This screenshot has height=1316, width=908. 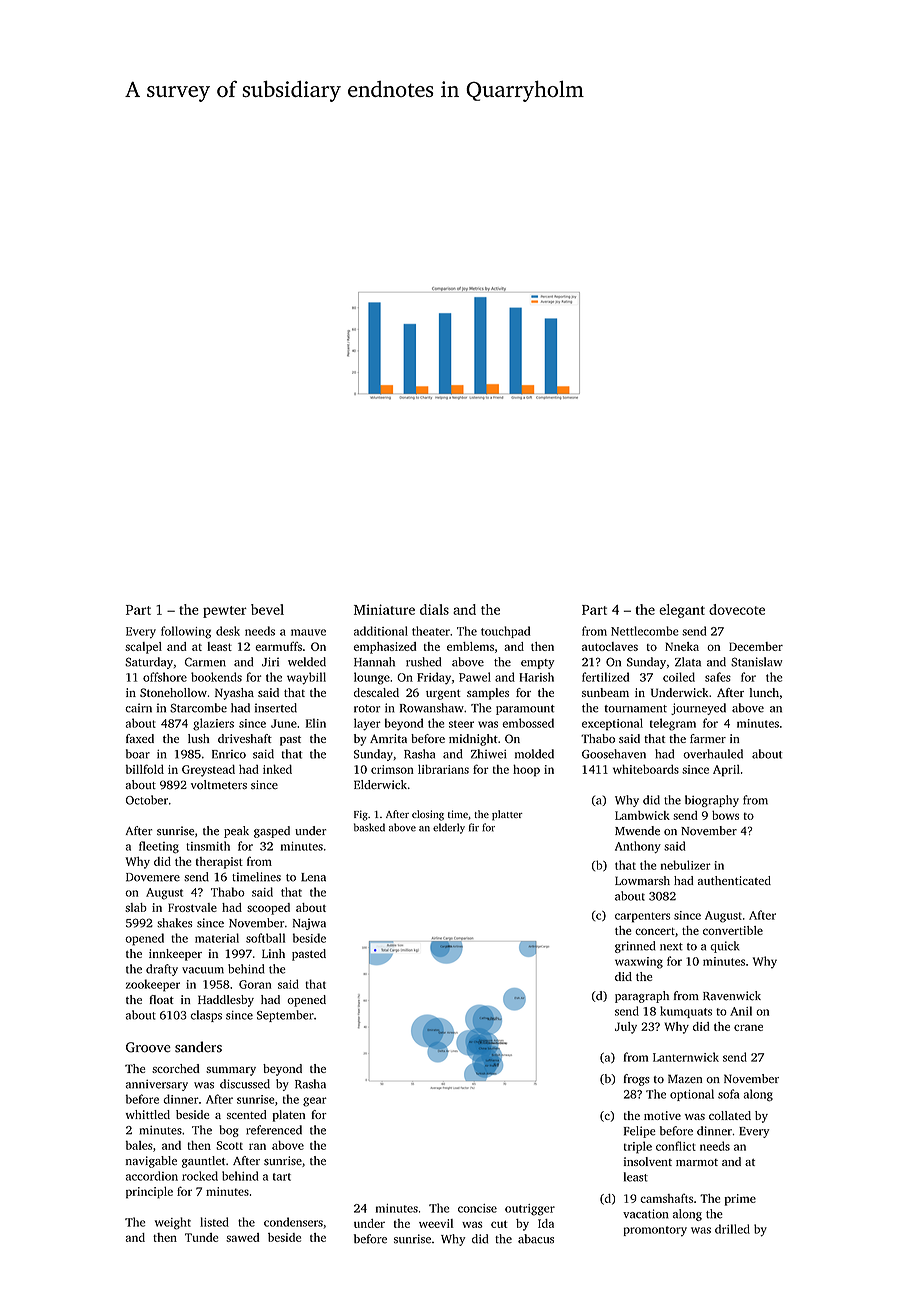 I want to click on Goosehaven, so click(x=614, y=754).
